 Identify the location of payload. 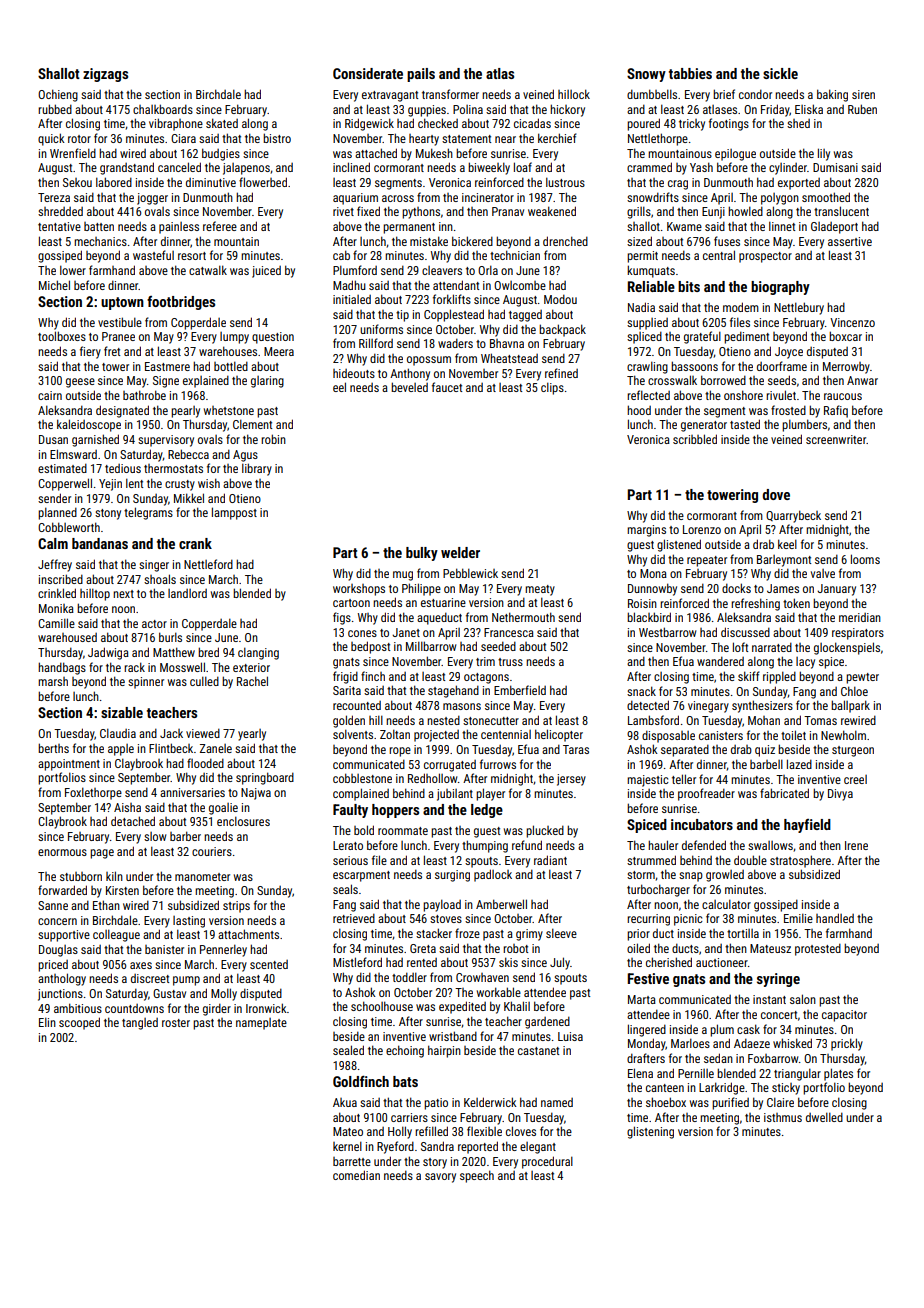
(442, 905).
